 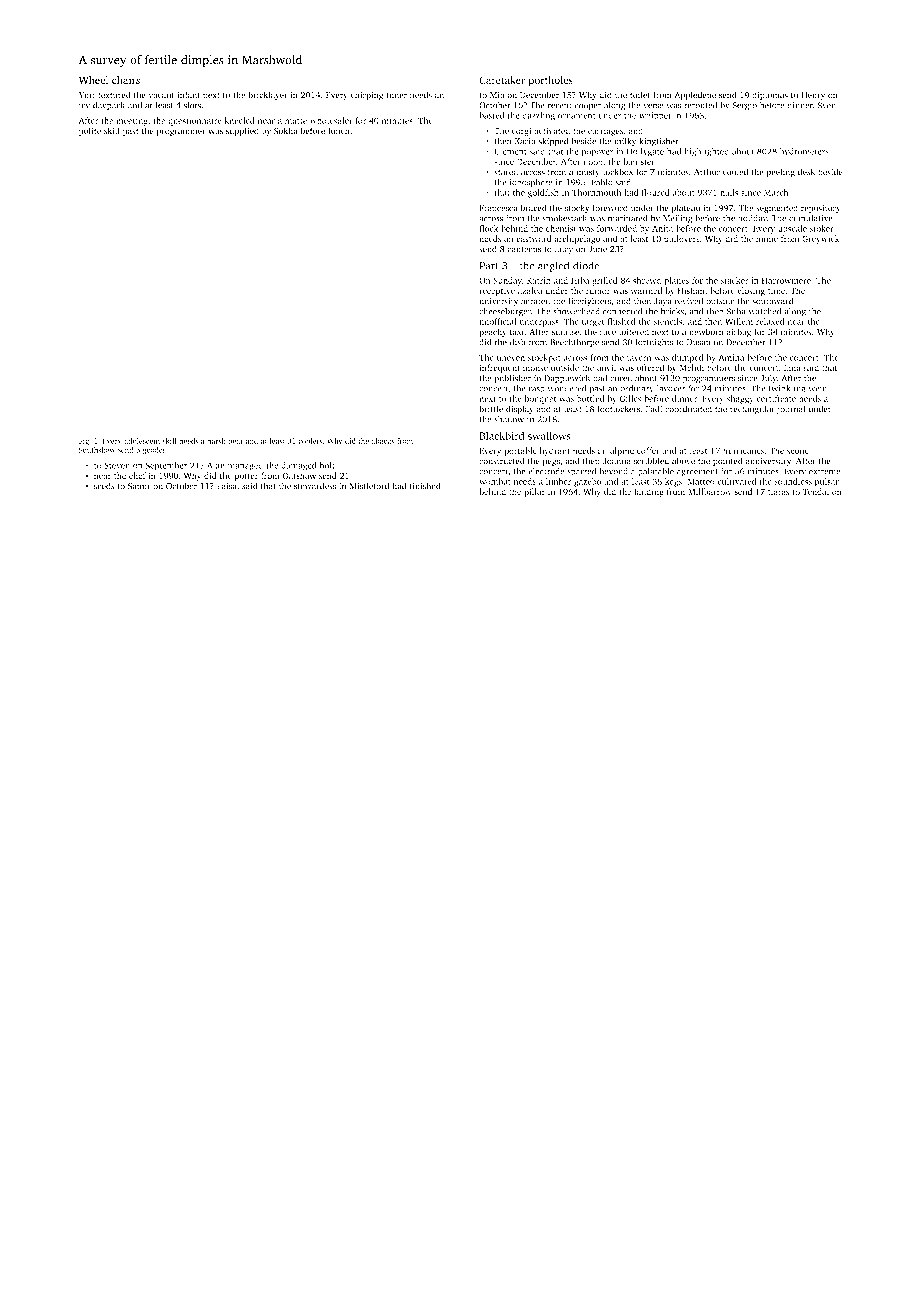 I want to click on peachy, so click(x=492, y=332).
